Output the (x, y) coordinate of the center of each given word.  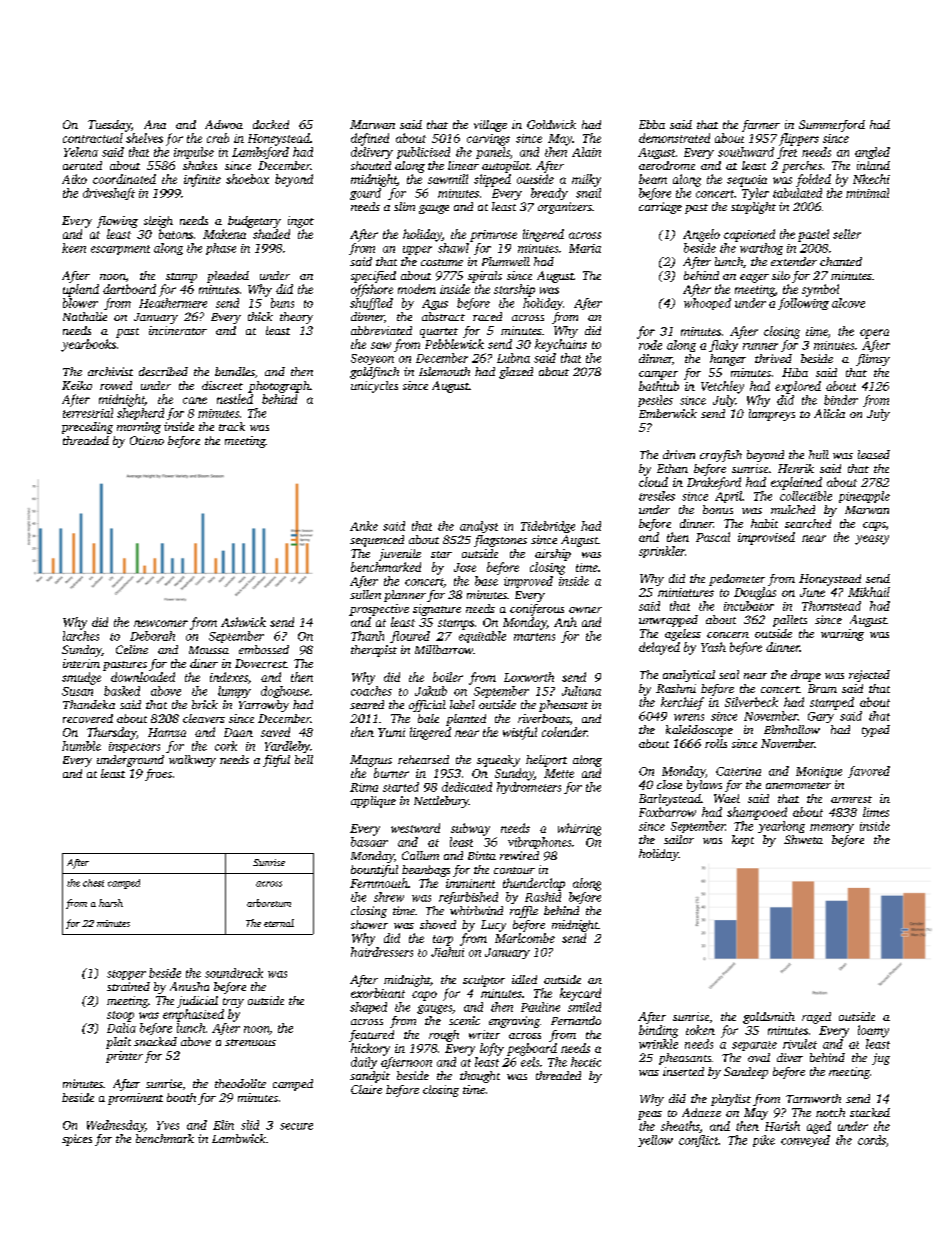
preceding (87, 428)
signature (437, 610)
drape (806, 676)
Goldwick (551, 124)
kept (743, 841)
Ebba (652, 124)
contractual (93, 138)
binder (841, 400)
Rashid (543, 897)
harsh (111, 903)
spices (77, 1140)
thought (480, 1077)
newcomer (161, 623)
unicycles (374, 387)
